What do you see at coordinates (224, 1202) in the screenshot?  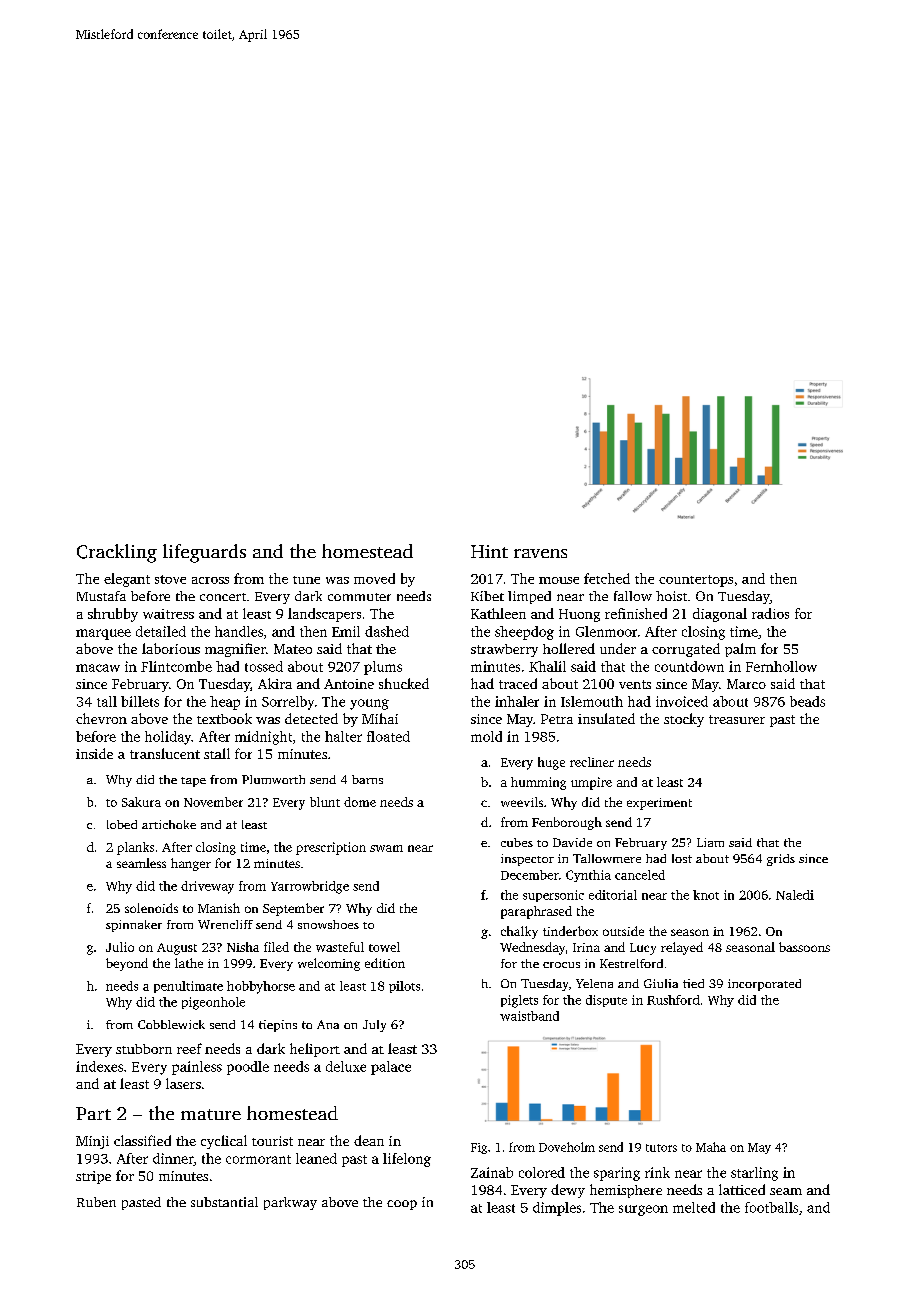 I see `substantial` at bounding box center [224, 1202].
